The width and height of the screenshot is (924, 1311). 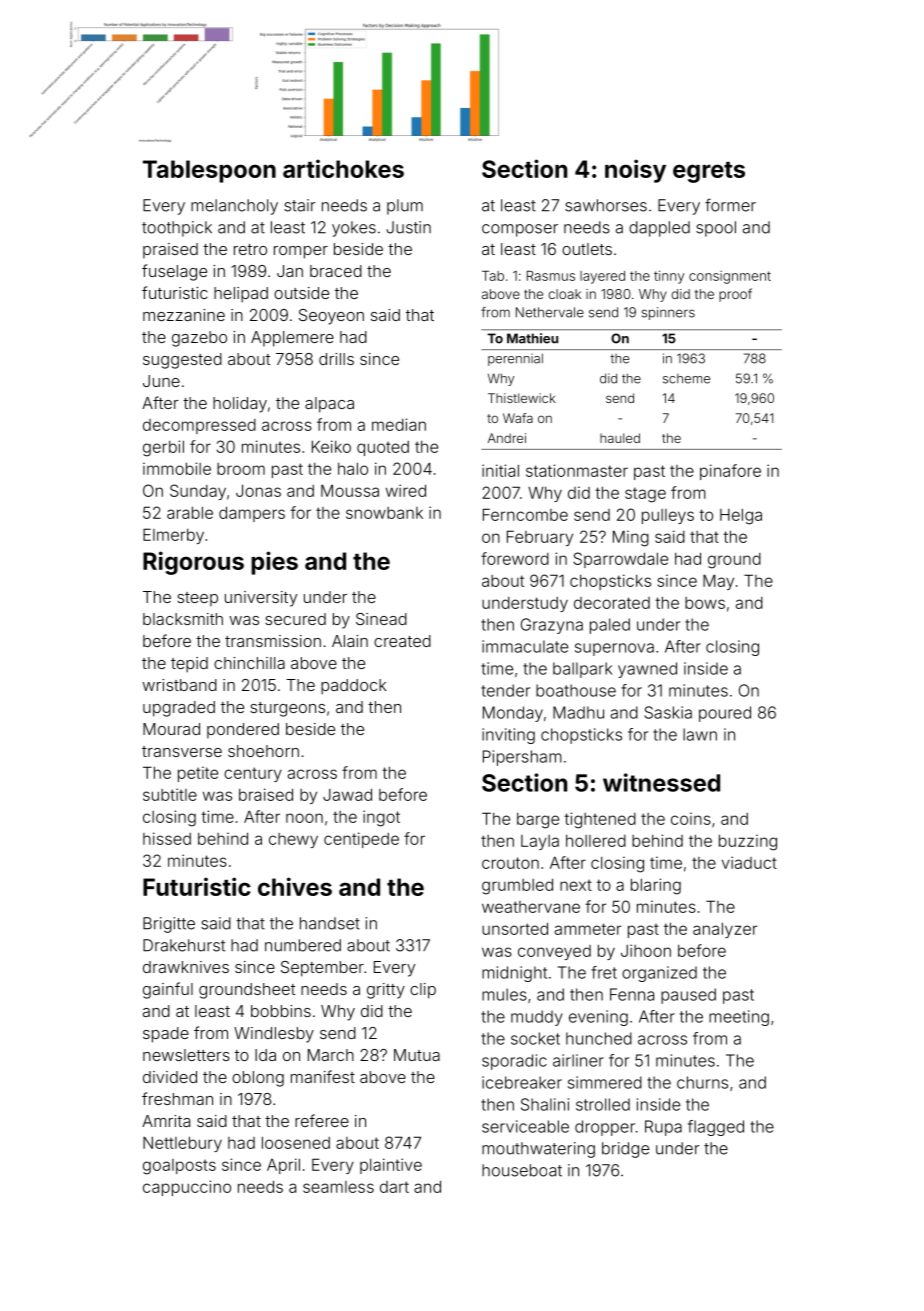 What do you see at coordinates (730, 205) in the screenshot?
I see `former` at bounding box center [730, 205].
